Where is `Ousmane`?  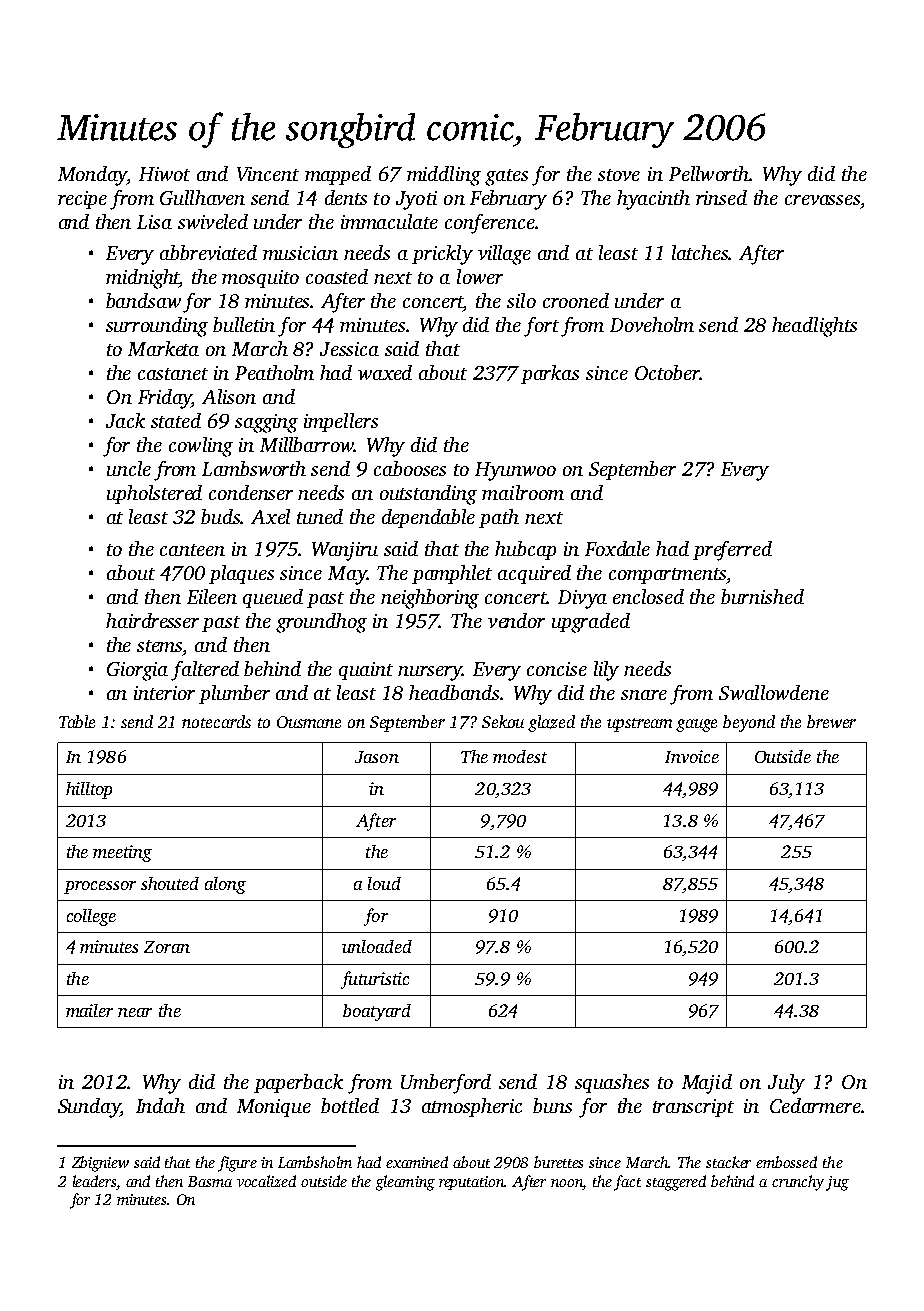 Ousmane is located at coordinates (309, 722).
